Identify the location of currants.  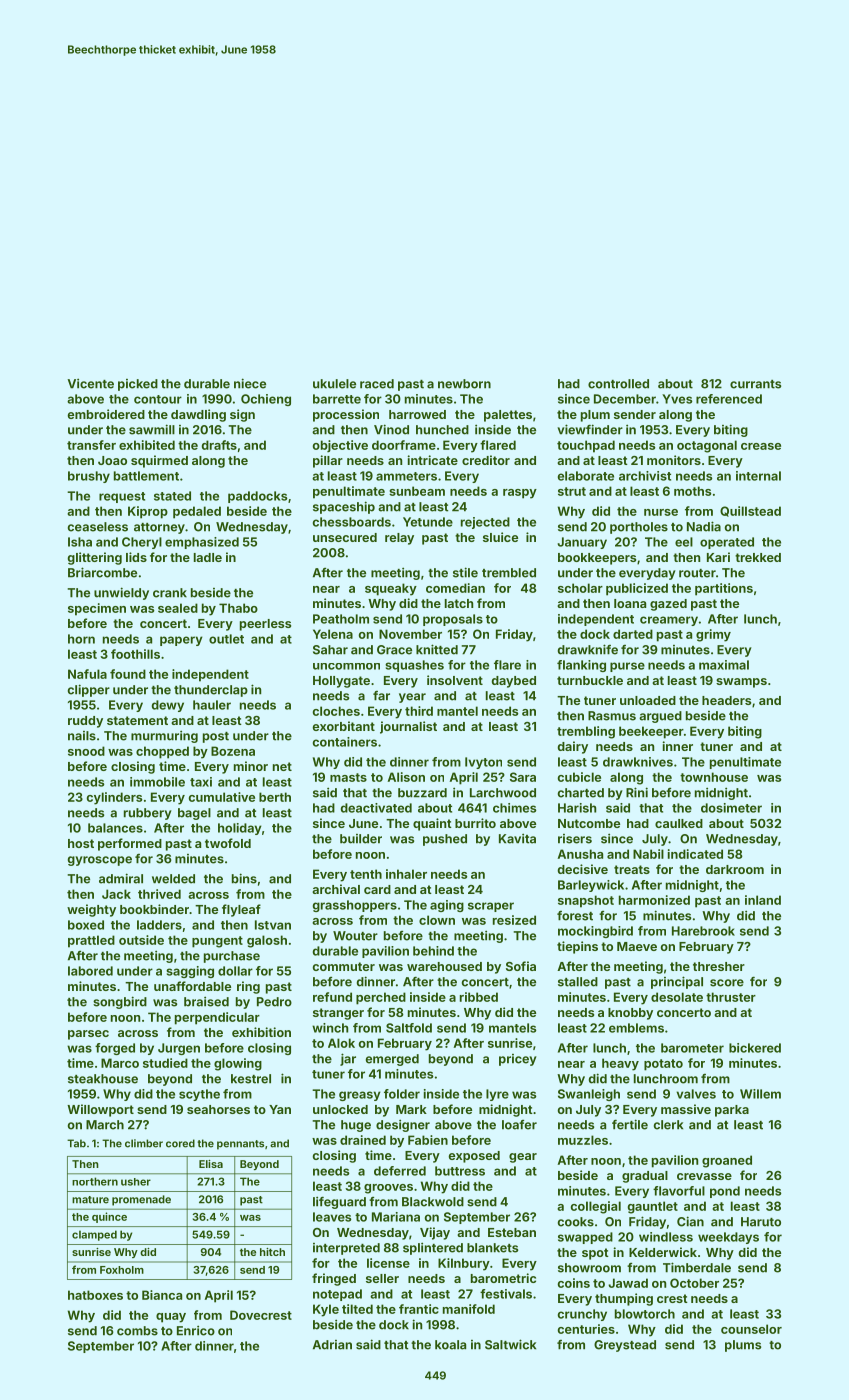
(755, 384).
